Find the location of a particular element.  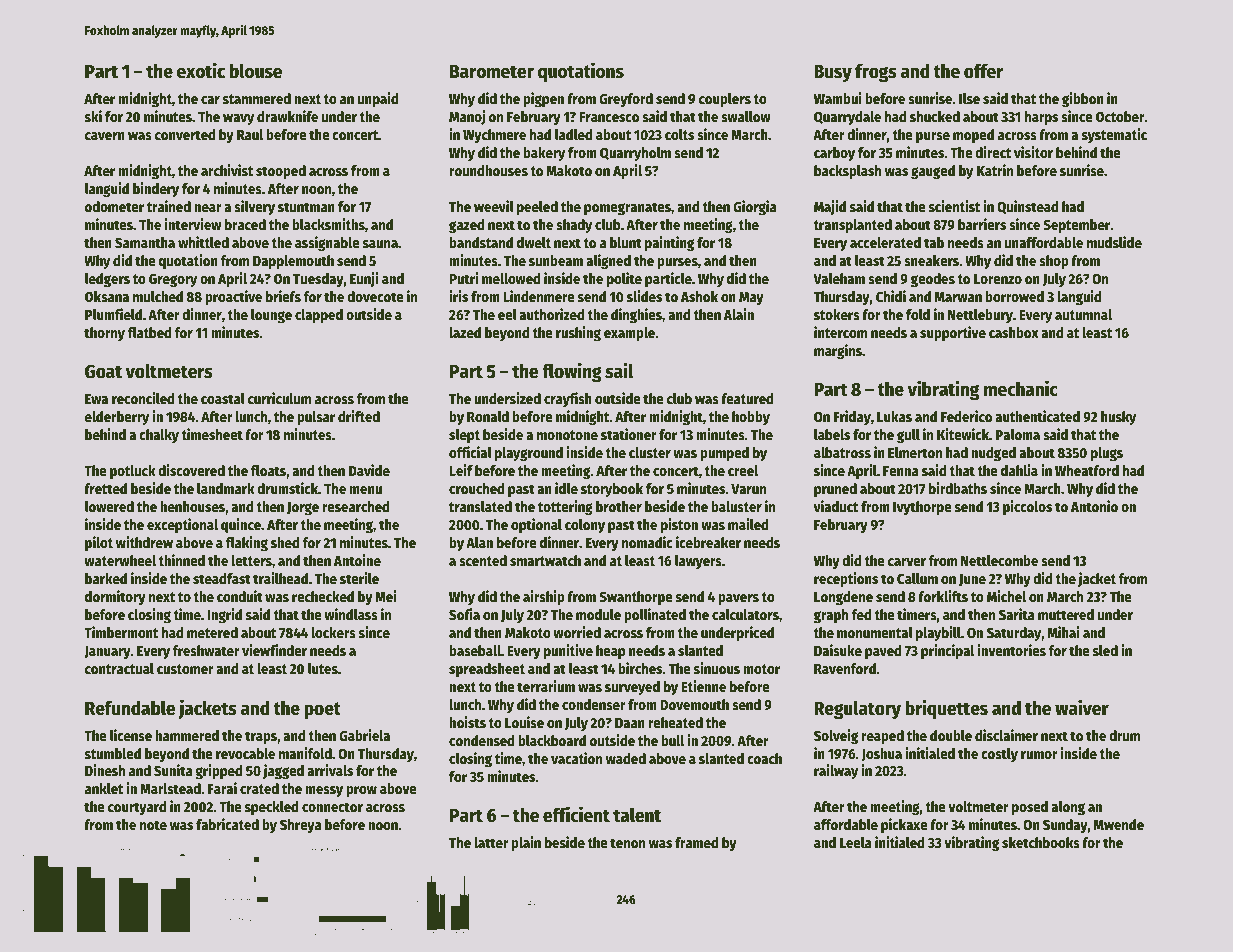

Valeham is located at coordinates (839, 278).
